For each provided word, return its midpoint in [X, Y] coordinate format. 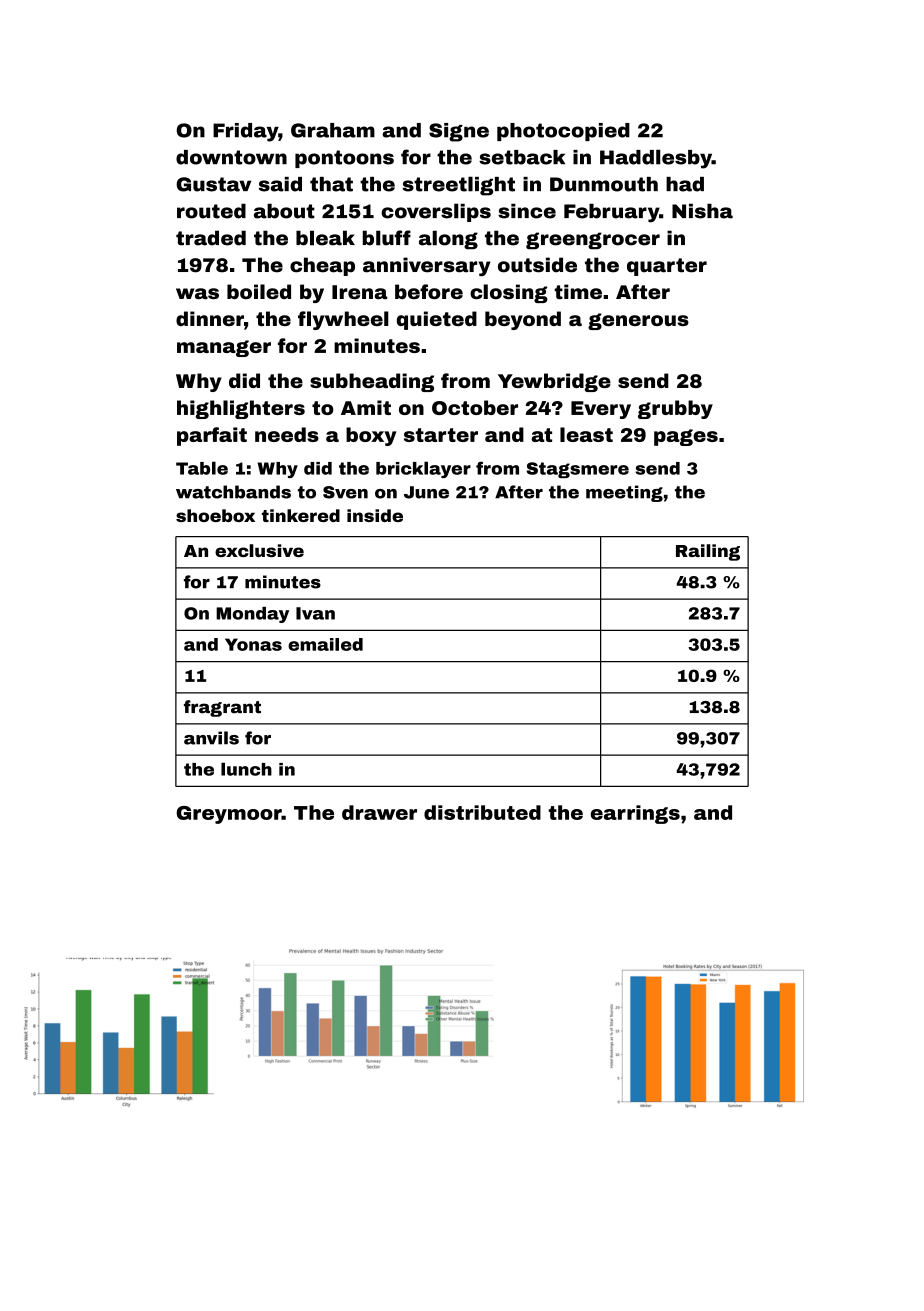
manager [224, 348]
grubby [675, 409]
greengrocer [593, 241]
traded [211, 238]
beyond [523, 320]
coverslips [436, 212]
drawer [379, 812]
